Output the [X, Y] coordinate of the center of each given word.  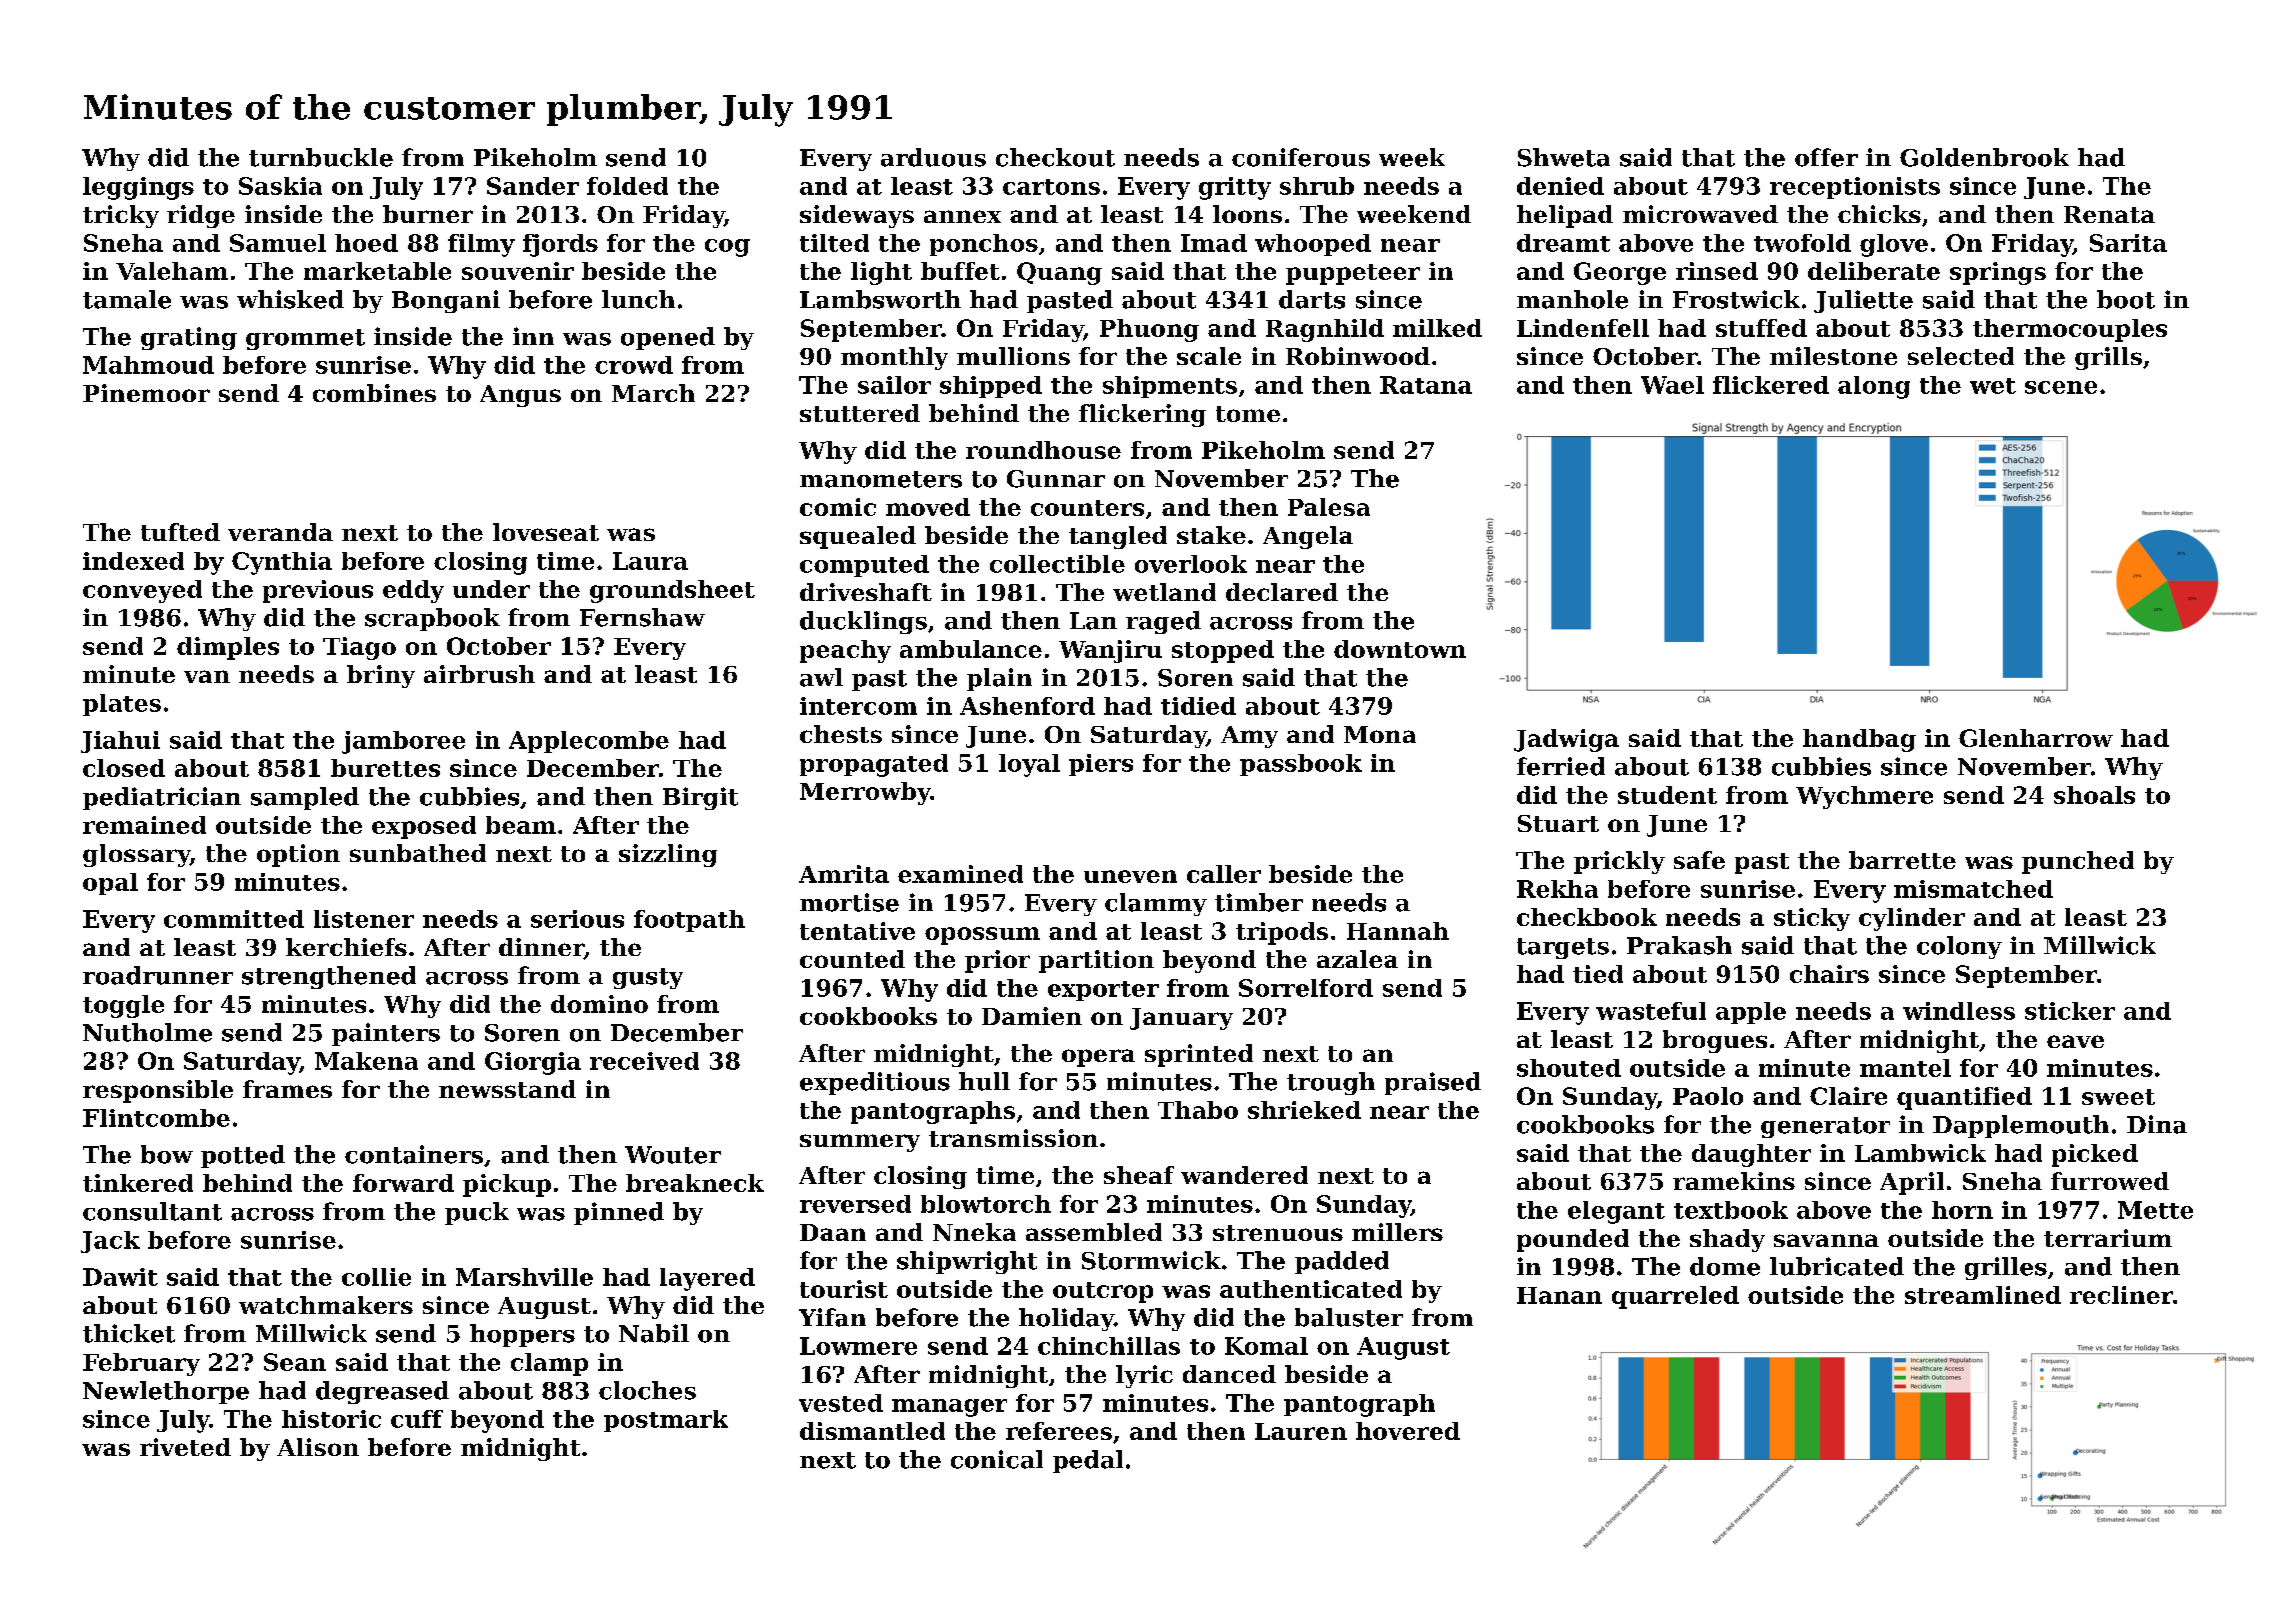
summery [860, 1143]
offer [1826, 157]
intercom [858, 706]
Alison [318, 1447]
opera [1098, 1058]
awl [821, 677]
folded [627, 186]
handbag [1859, 740]
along [1874, 387]
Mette [2155, 1210]
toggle [123, 1006]
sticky [1812, 919]
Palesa [1329, 507]
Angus [520, 396]
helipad [1565, 216]
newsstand [507, 1089]
